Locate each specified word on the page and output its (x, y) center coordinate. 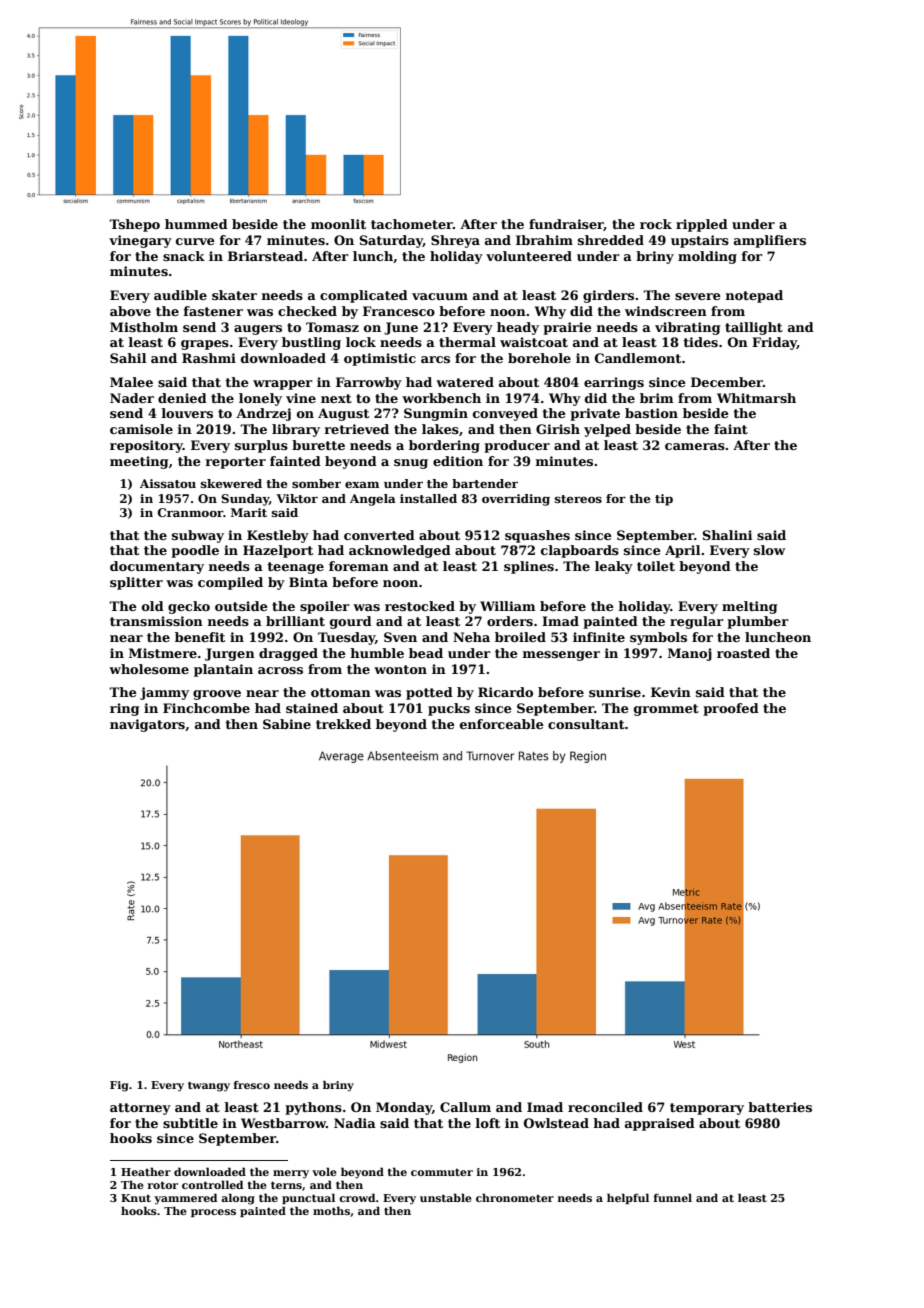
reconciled (605, 1107)
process (213, 1213)
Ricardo (505, 692)
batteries (780, 1107)
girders (608, 296)
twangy (209, 1087)
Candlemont (638, 358)
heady (518, 328)
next (336, 398)
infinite (599, 637)
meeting (139, 462)
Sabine (287, 724)
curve (195, 241)
